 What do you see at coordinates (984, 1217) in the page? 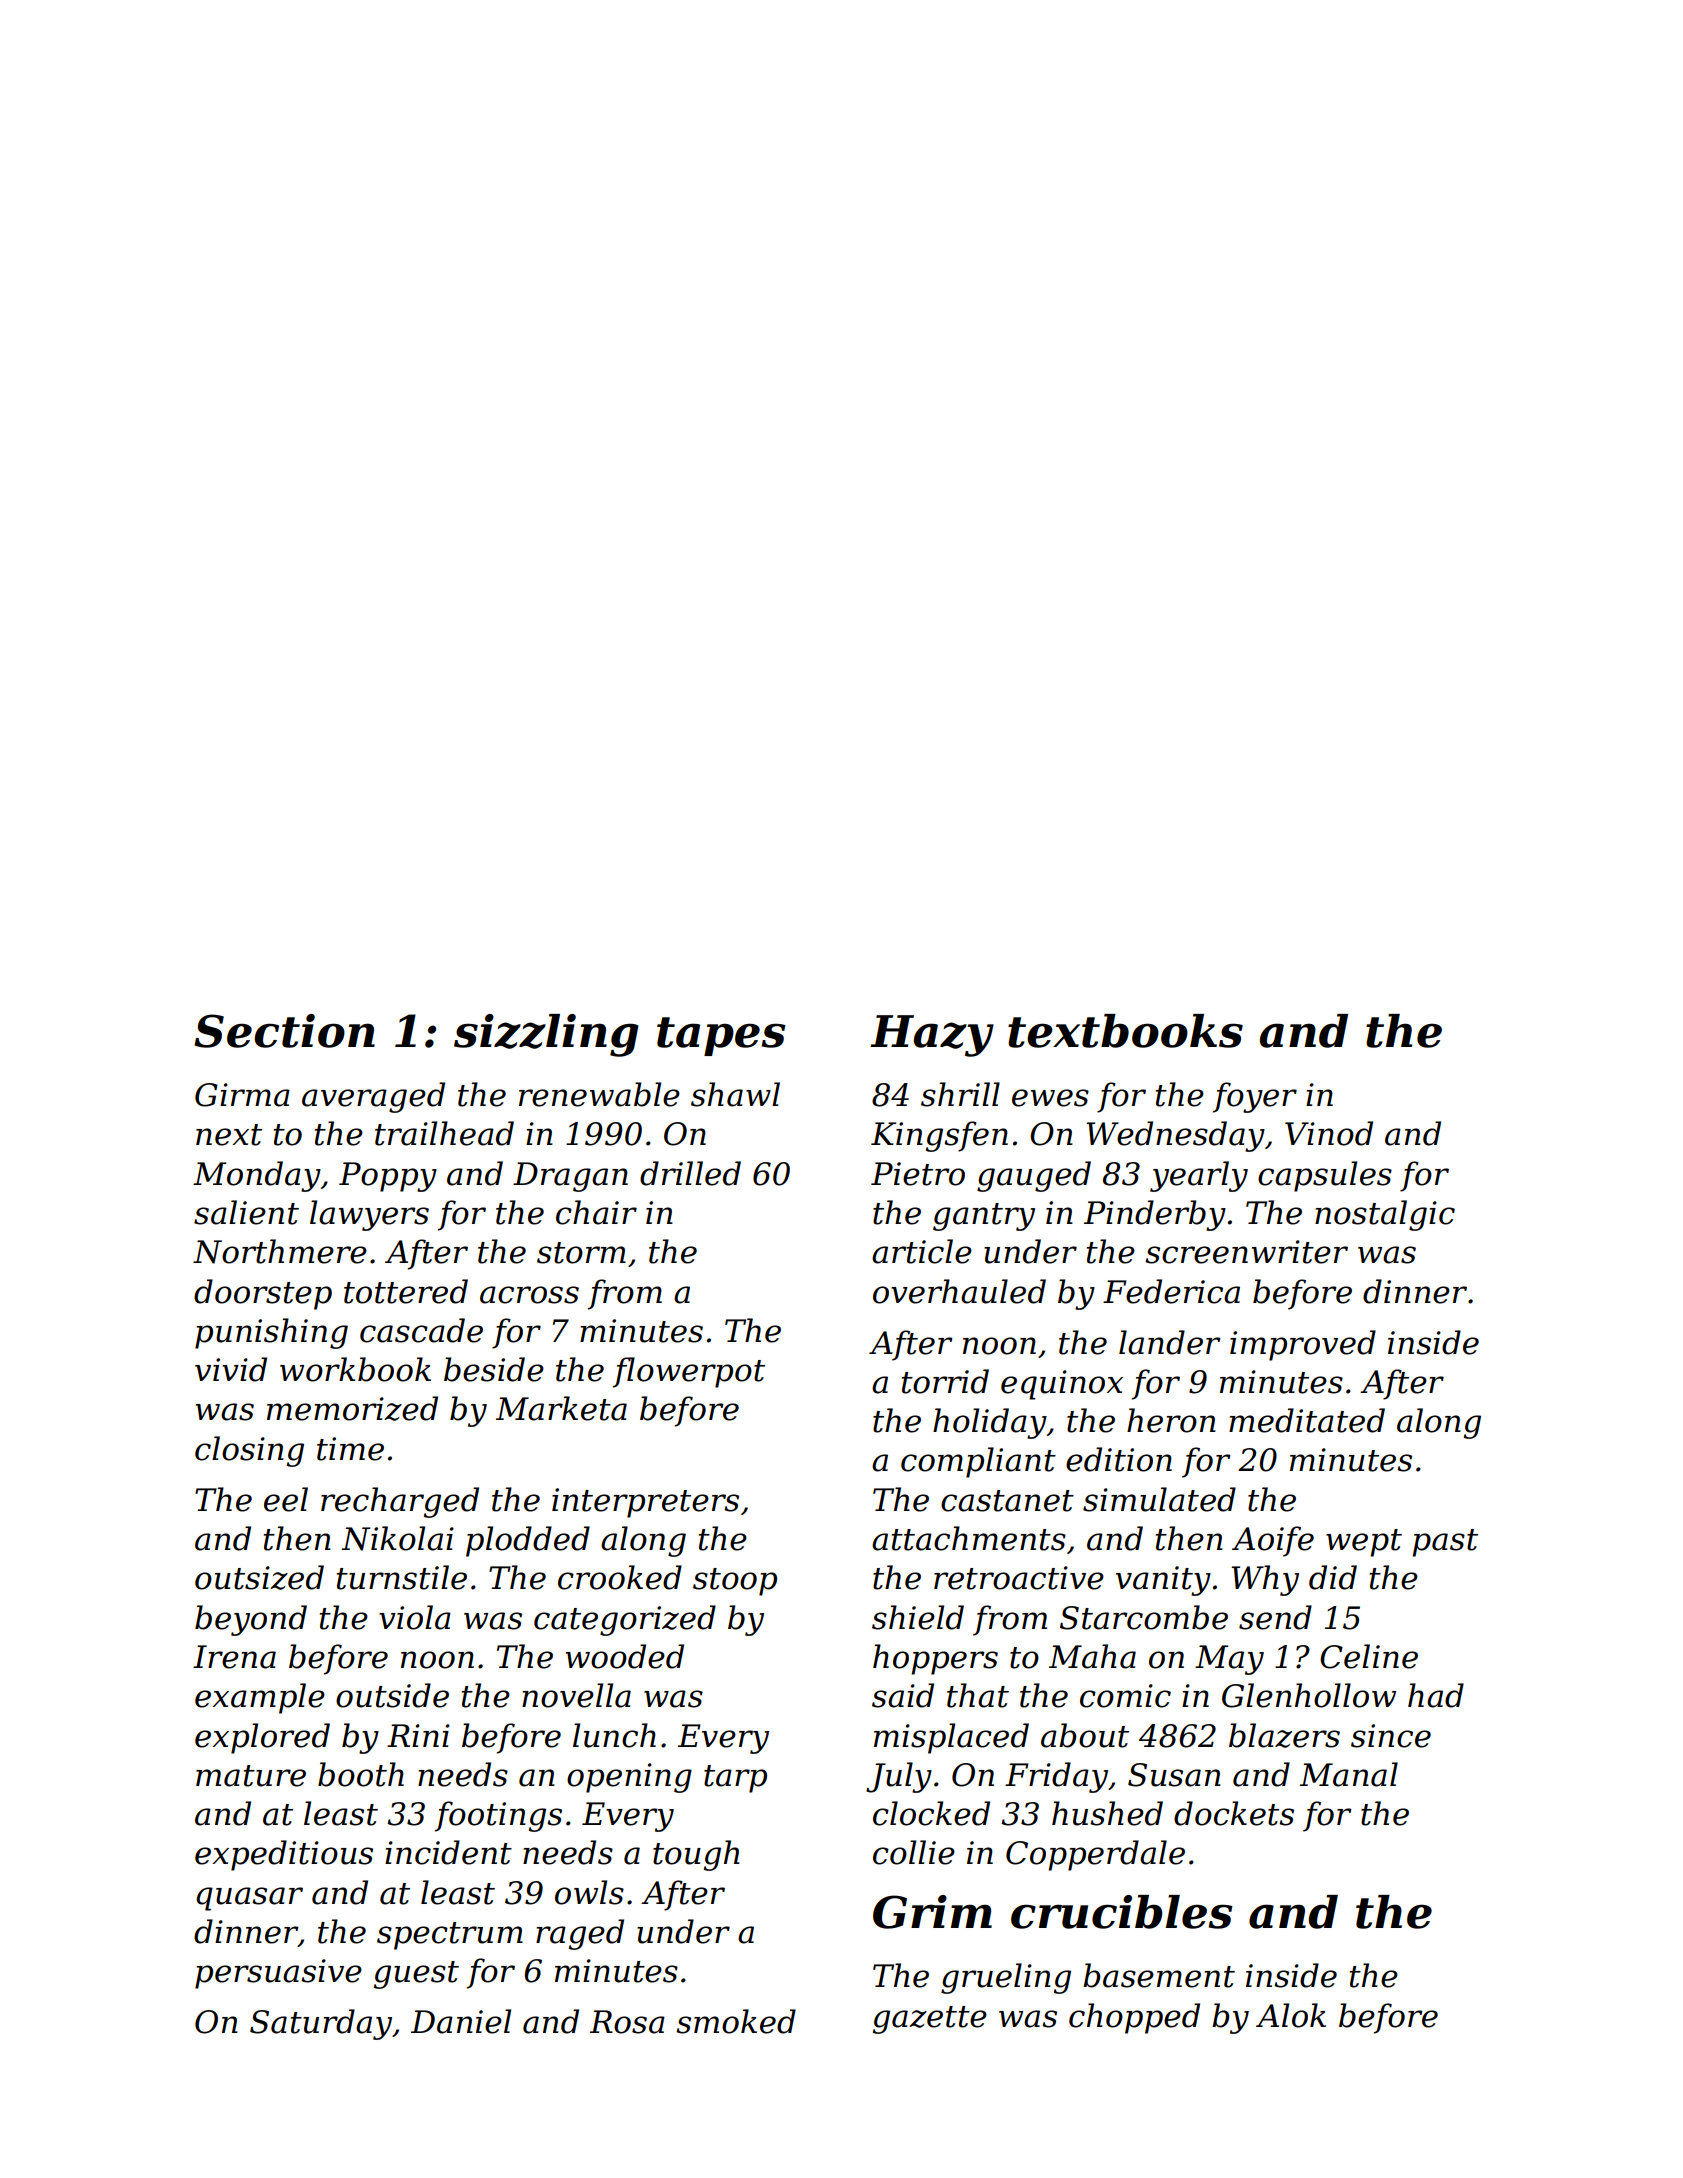
I see `gantry` at bounding box center [984, 1217].
